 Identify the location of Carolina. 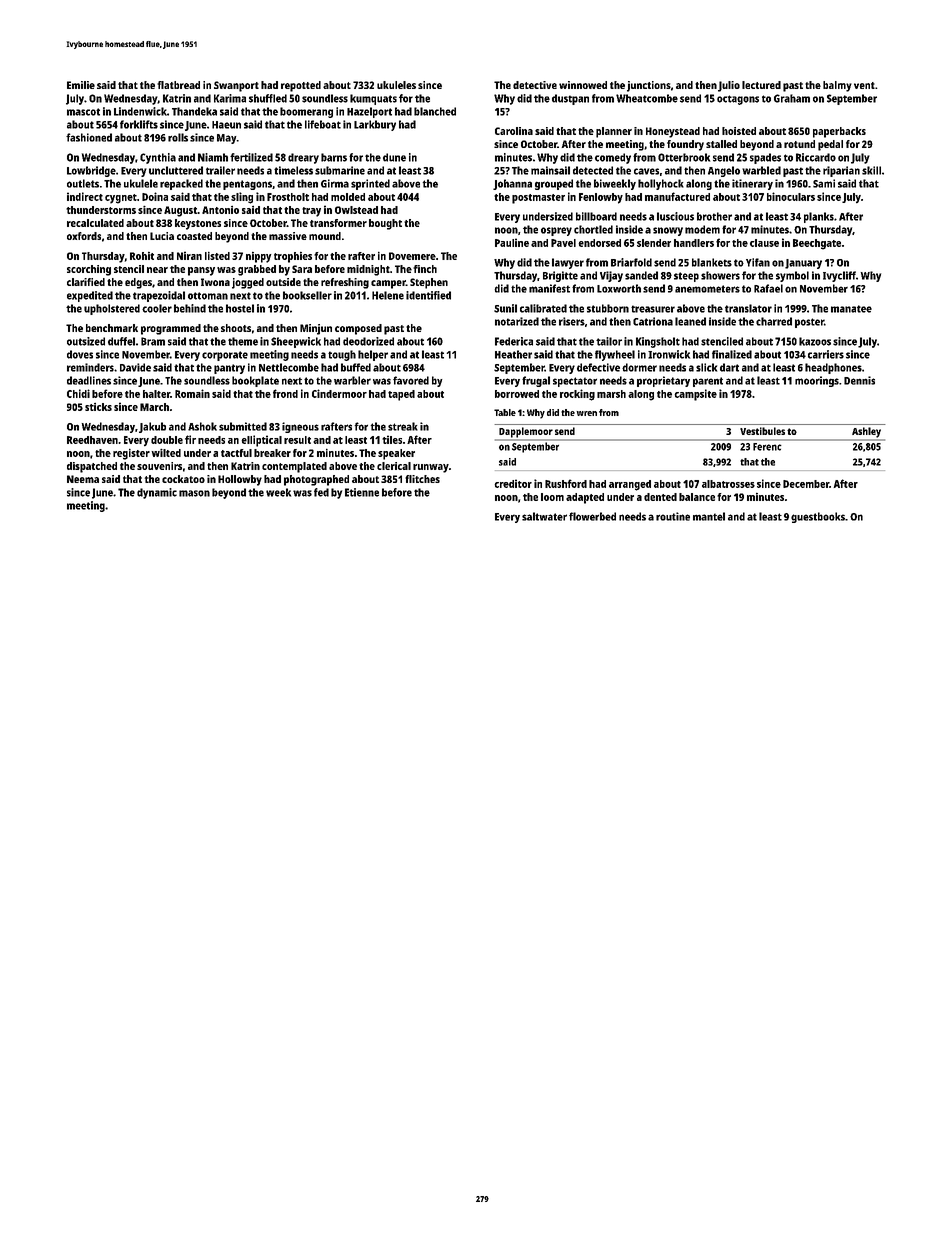
(514, 131).
